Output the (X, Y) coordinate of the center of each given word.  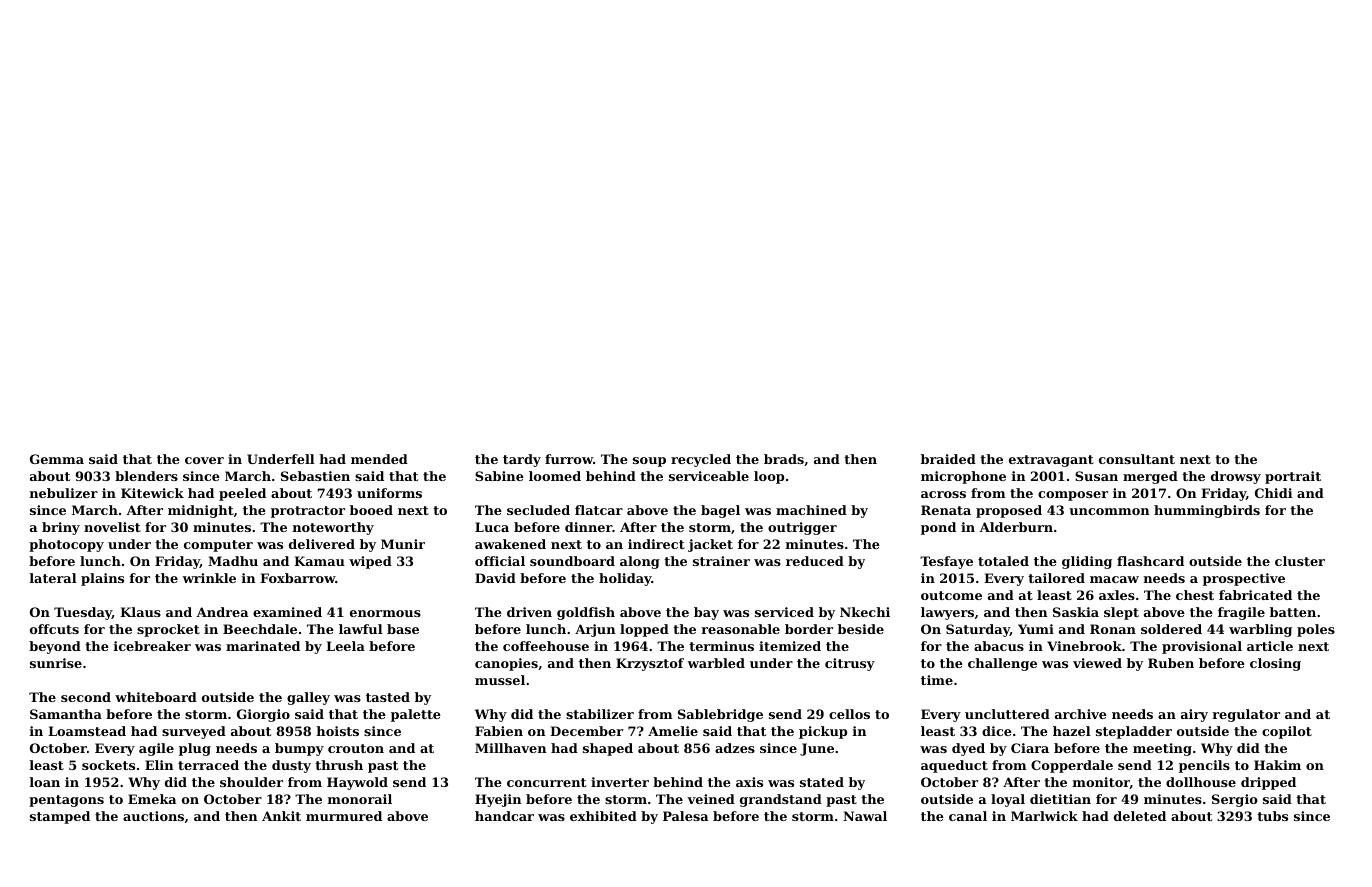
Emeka (152, 799)
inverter (620, 782)
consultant (1137, 459)
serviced (784, 612)
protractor (308, 512)
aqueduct (954, 766)
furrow (569, 459)
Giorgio (263, 715)
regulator (1246, 715)
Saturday (978, 630)
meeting (1162, 749)
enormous (385, 613)
